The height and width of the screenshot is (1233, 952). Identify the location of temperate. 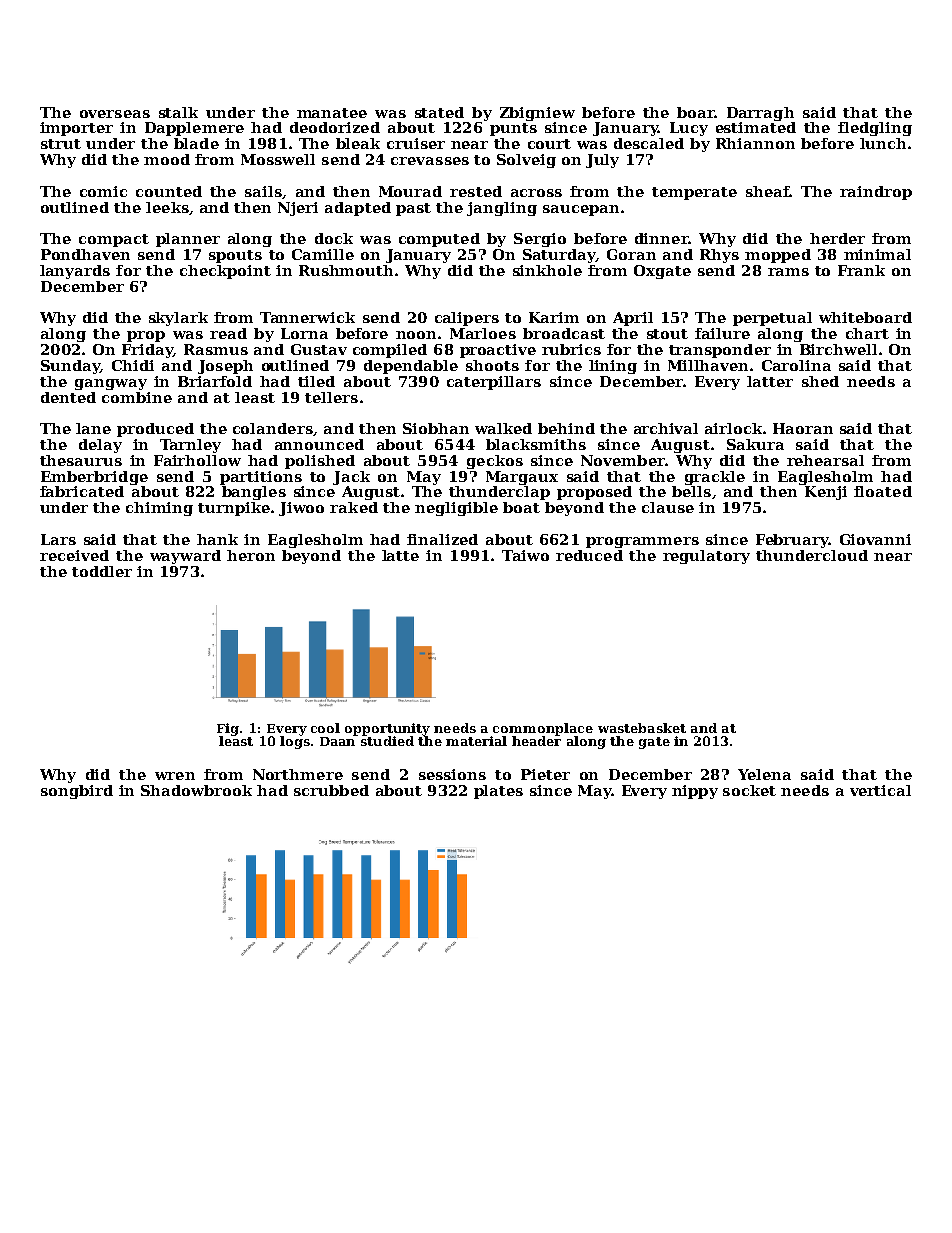
(694, 193).
